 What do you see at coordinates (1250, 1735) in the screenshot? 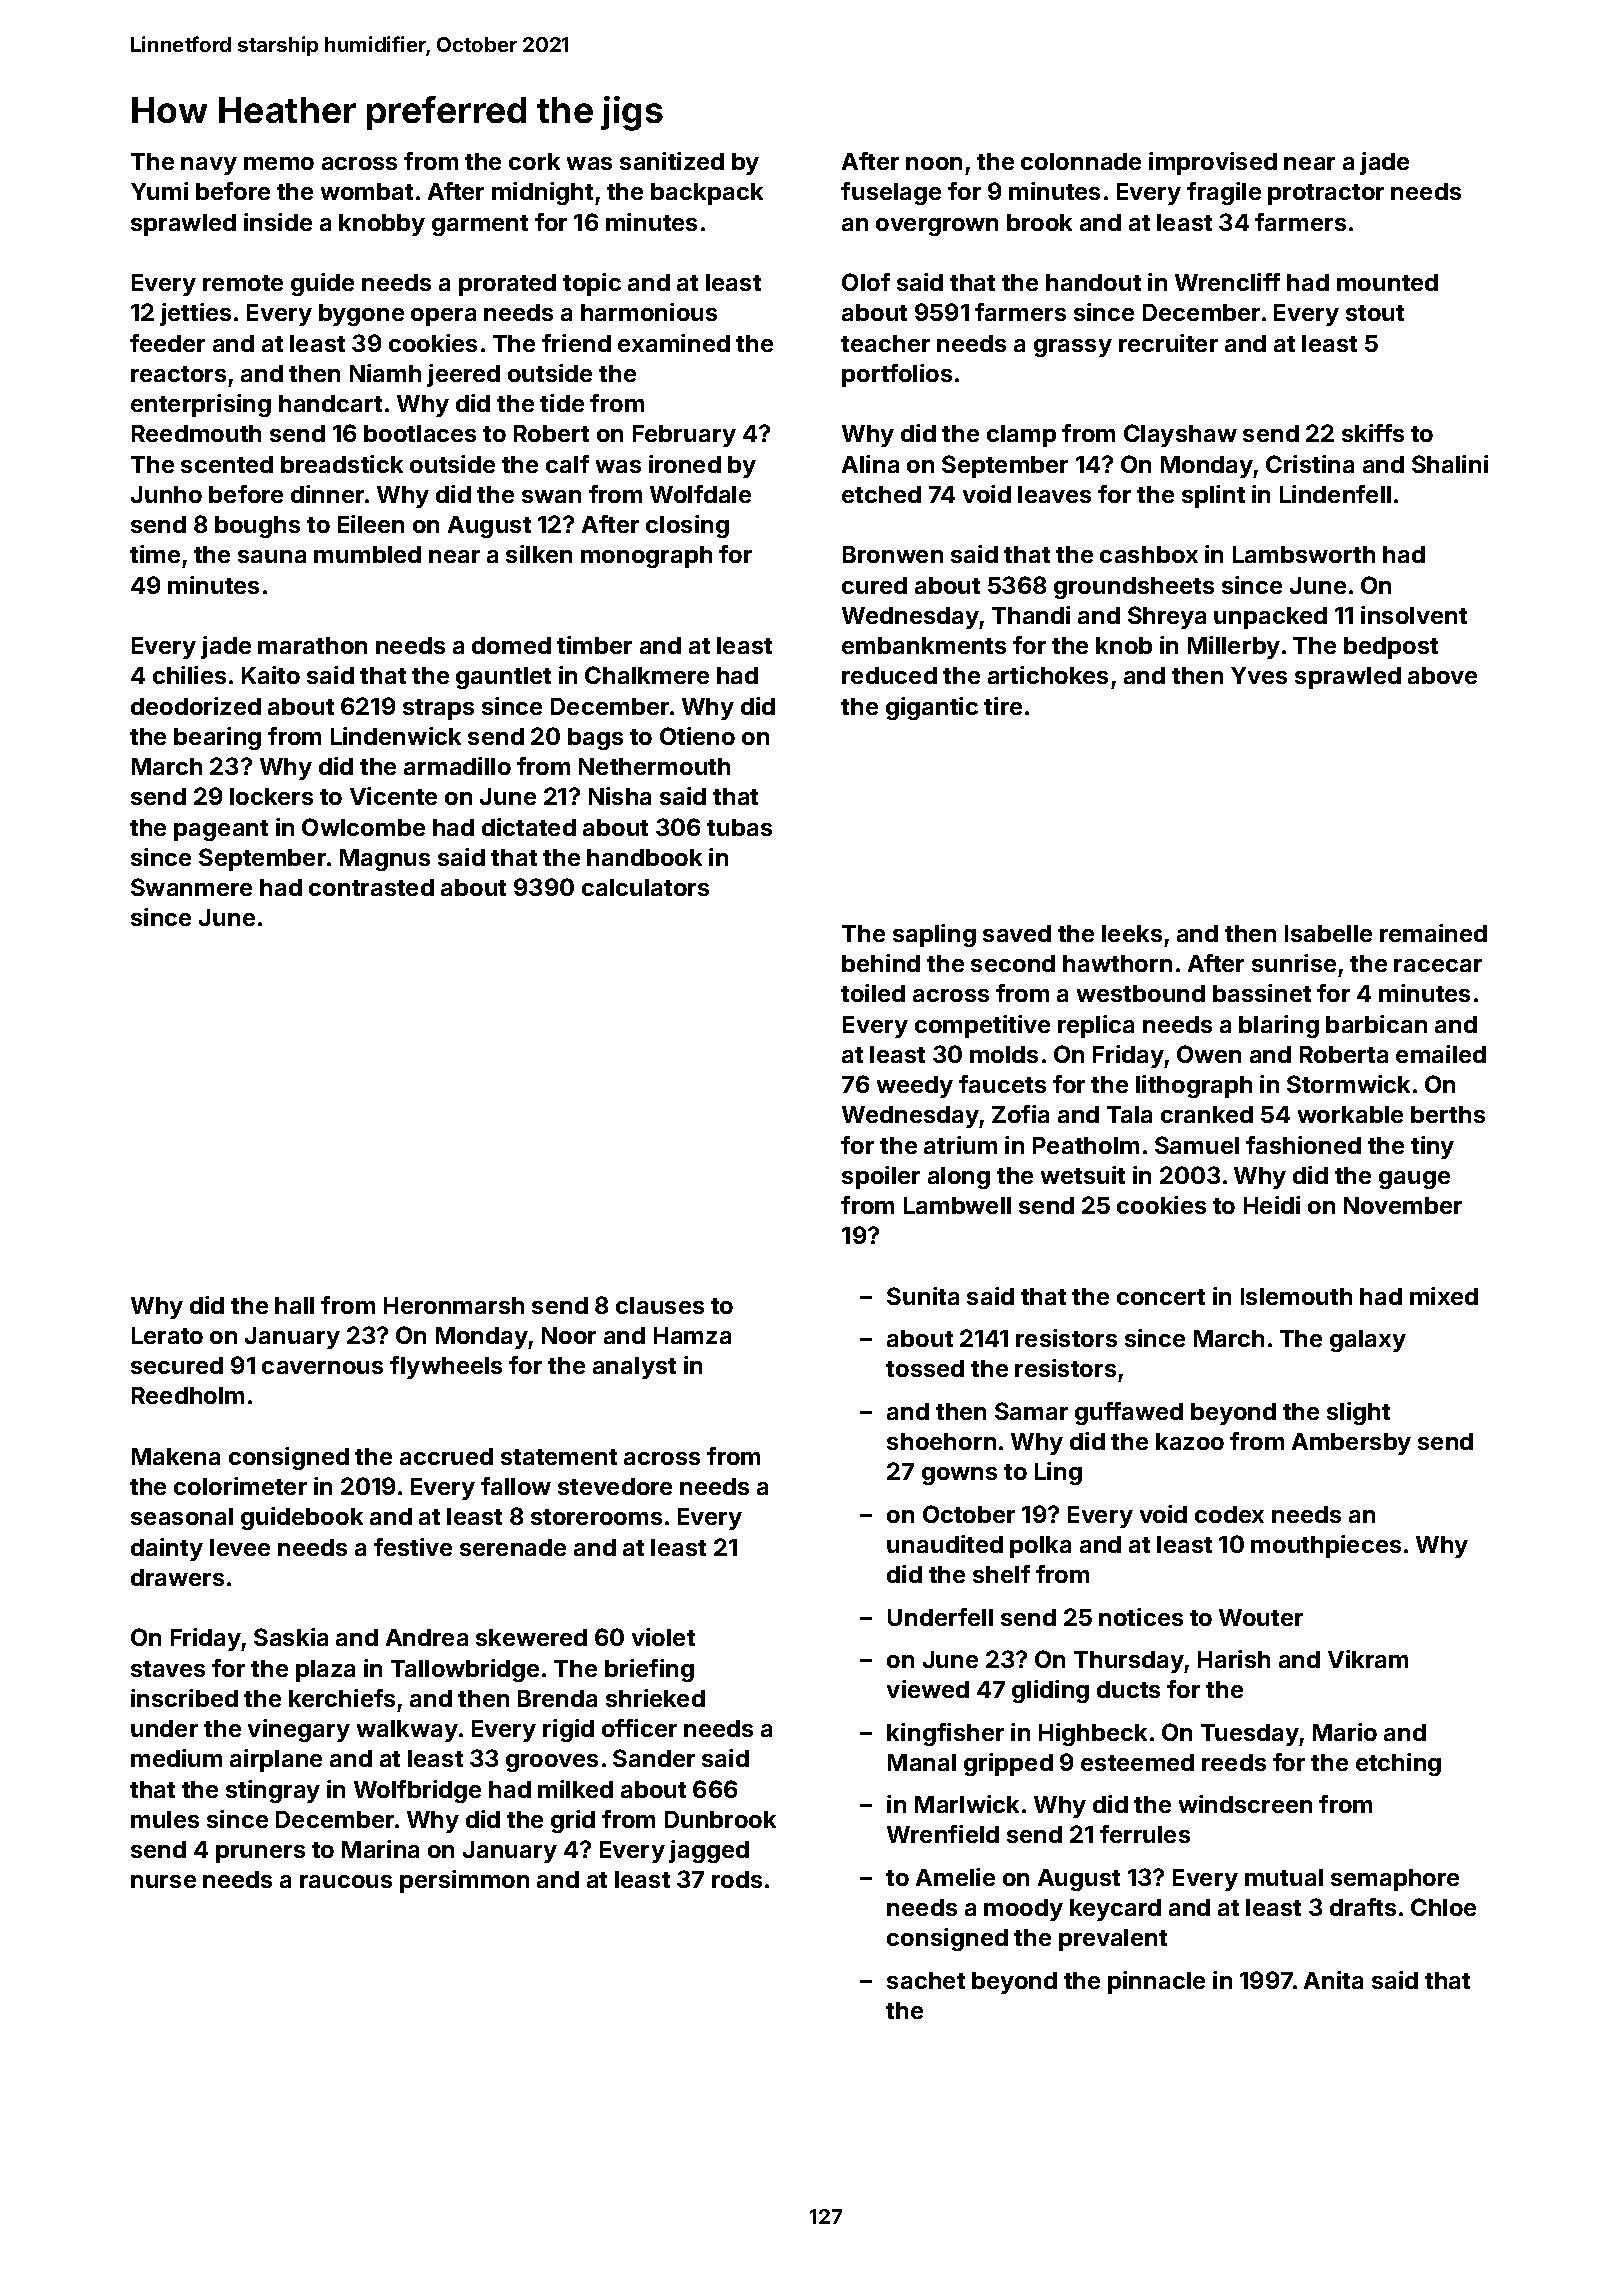
I see `Tuesday` at bounding box center [1250, 1735].
